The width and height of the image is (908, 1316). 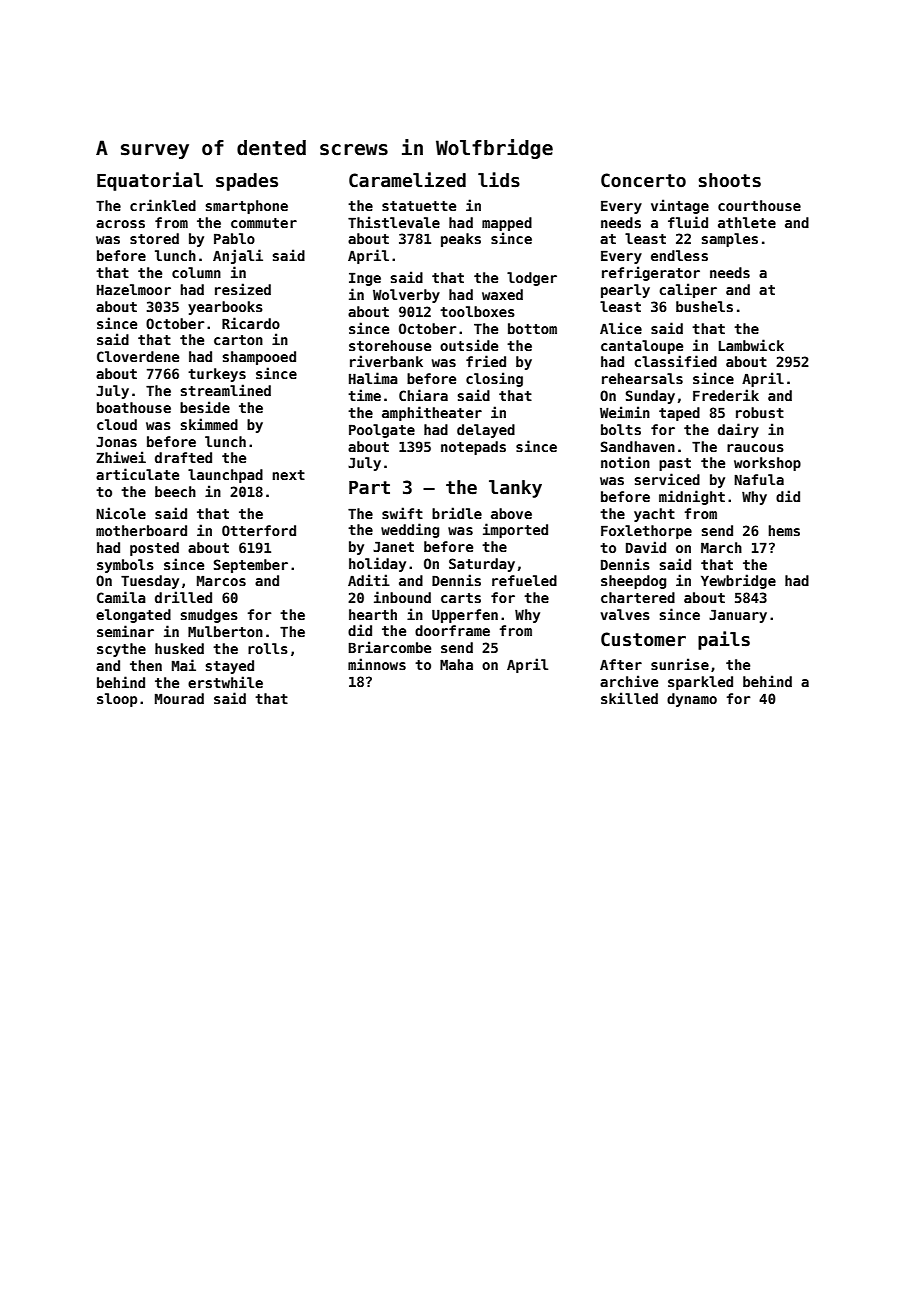 I want to click on peaks, so click(x=461, y=240).
